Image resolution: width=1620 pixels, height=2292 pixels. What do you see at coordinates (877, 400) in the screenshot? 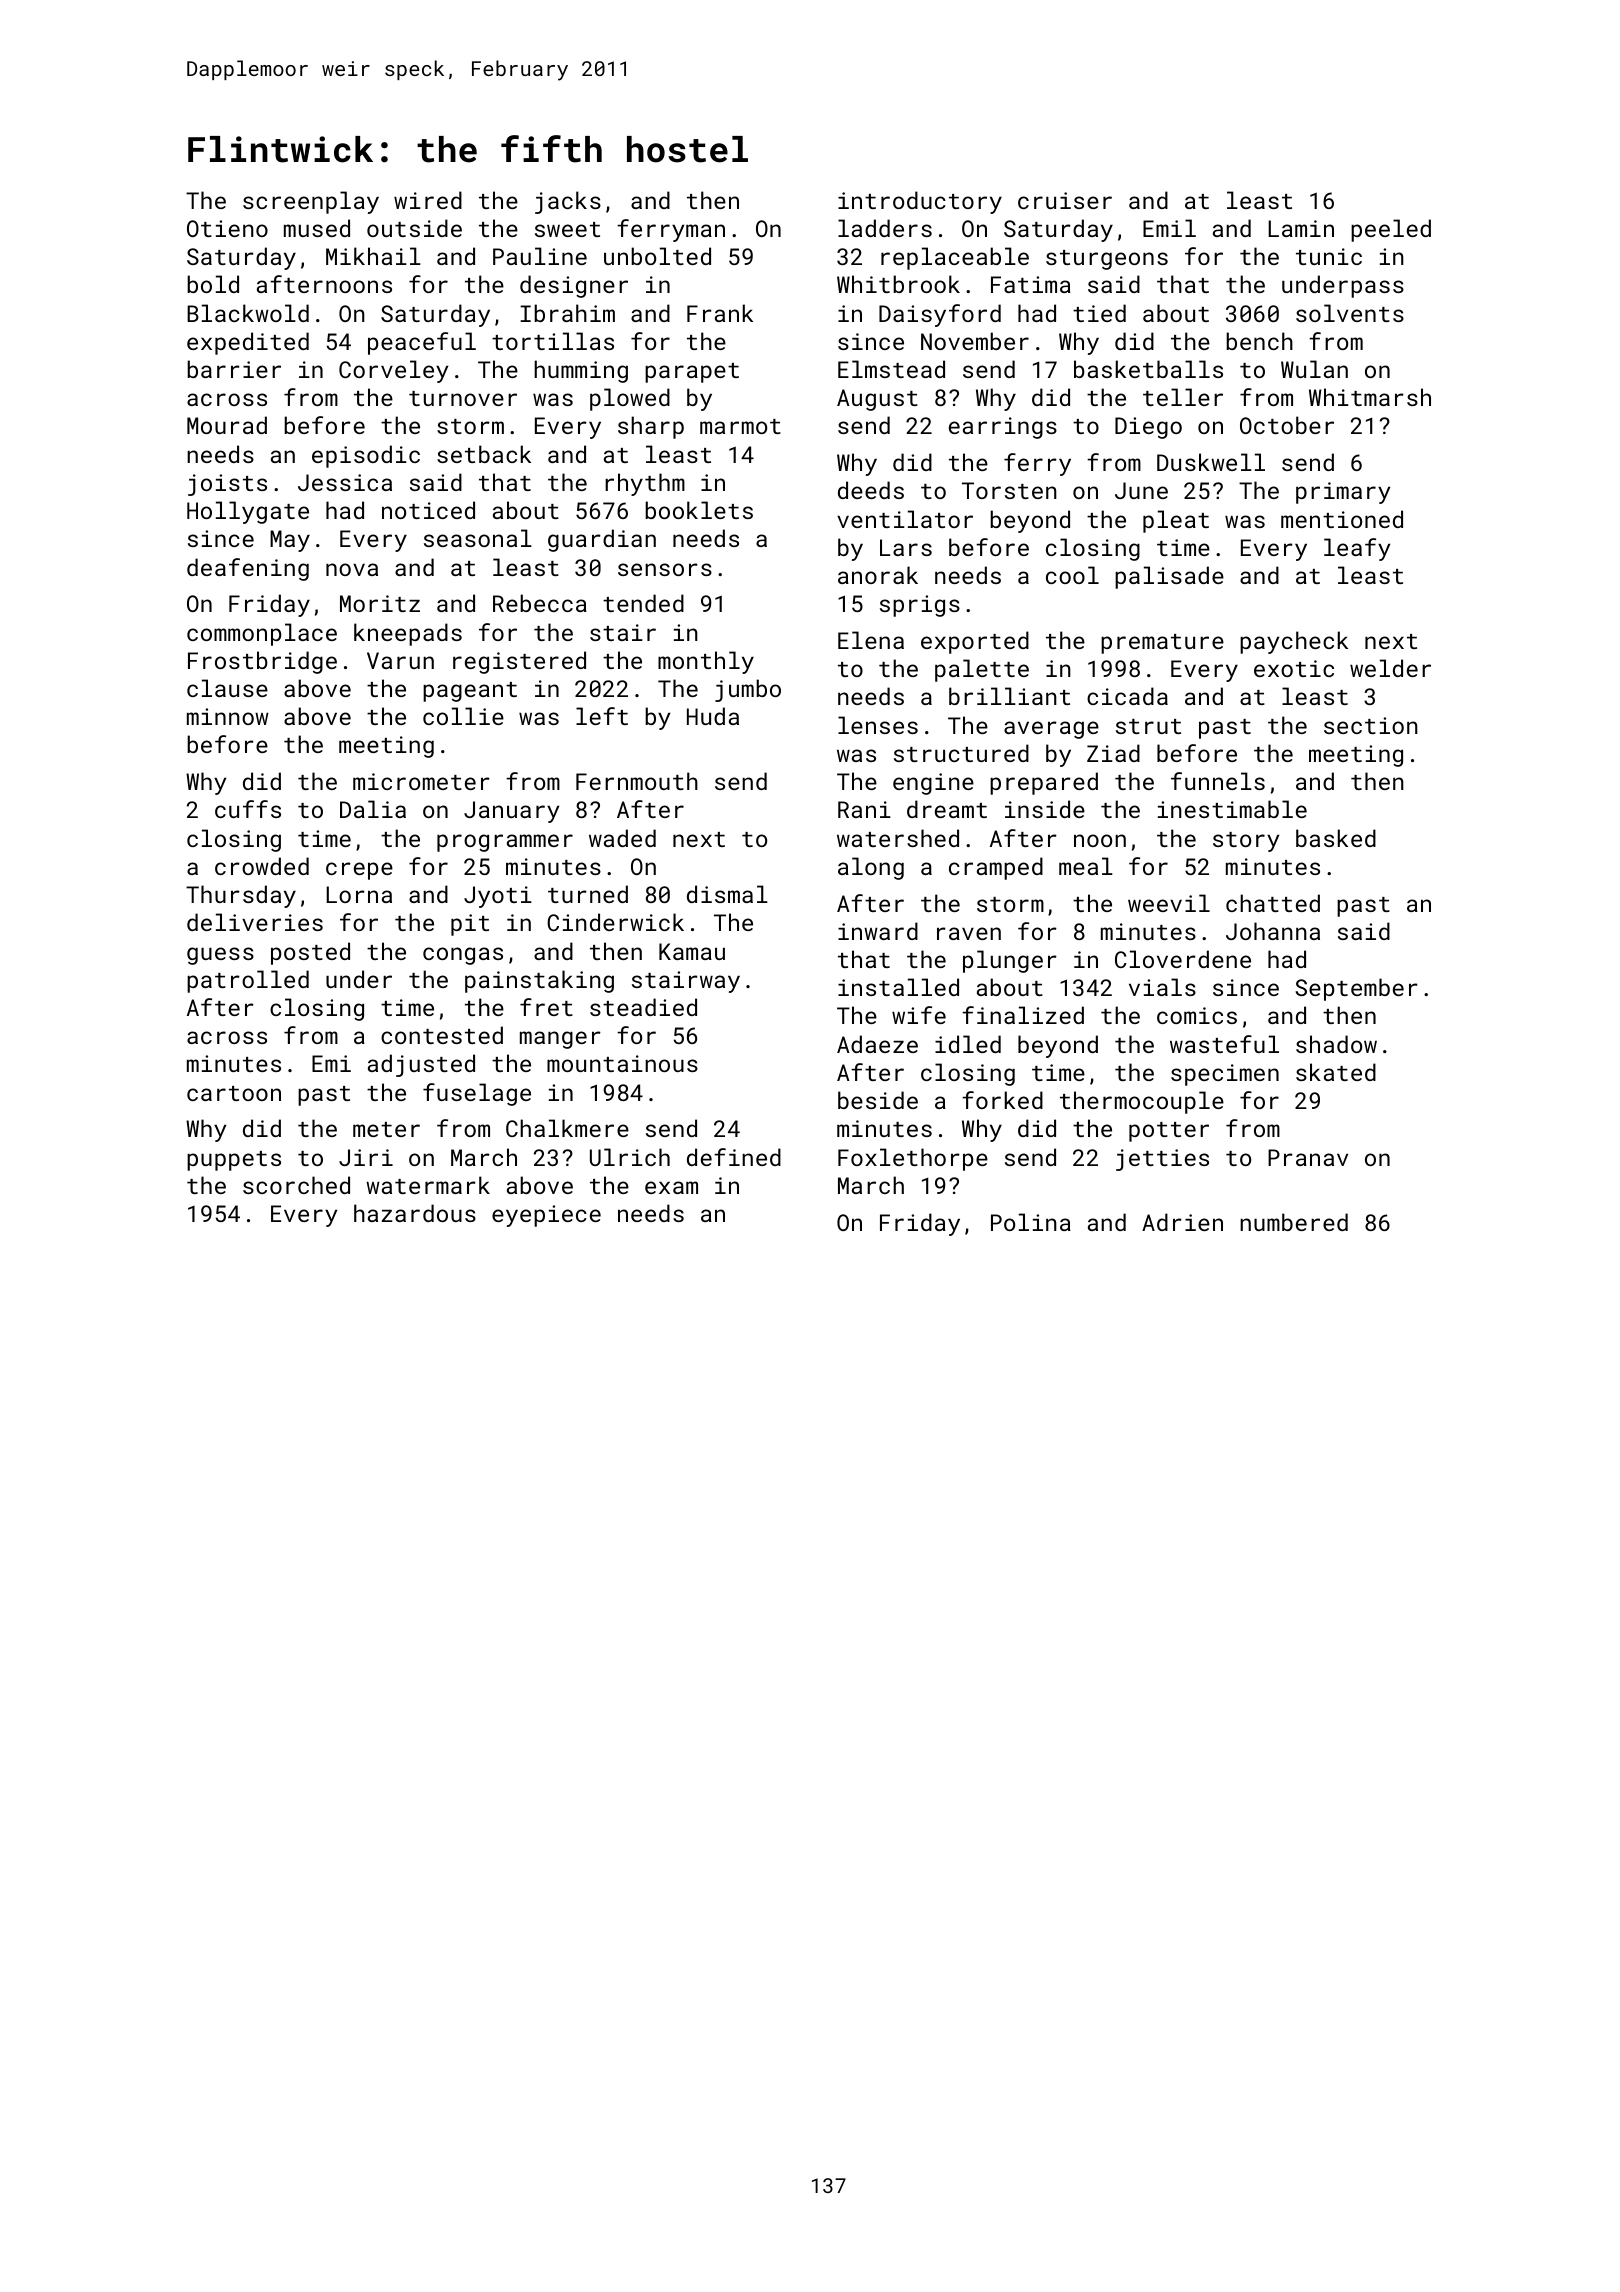
I see `August` at bounding box center [877, 400].
